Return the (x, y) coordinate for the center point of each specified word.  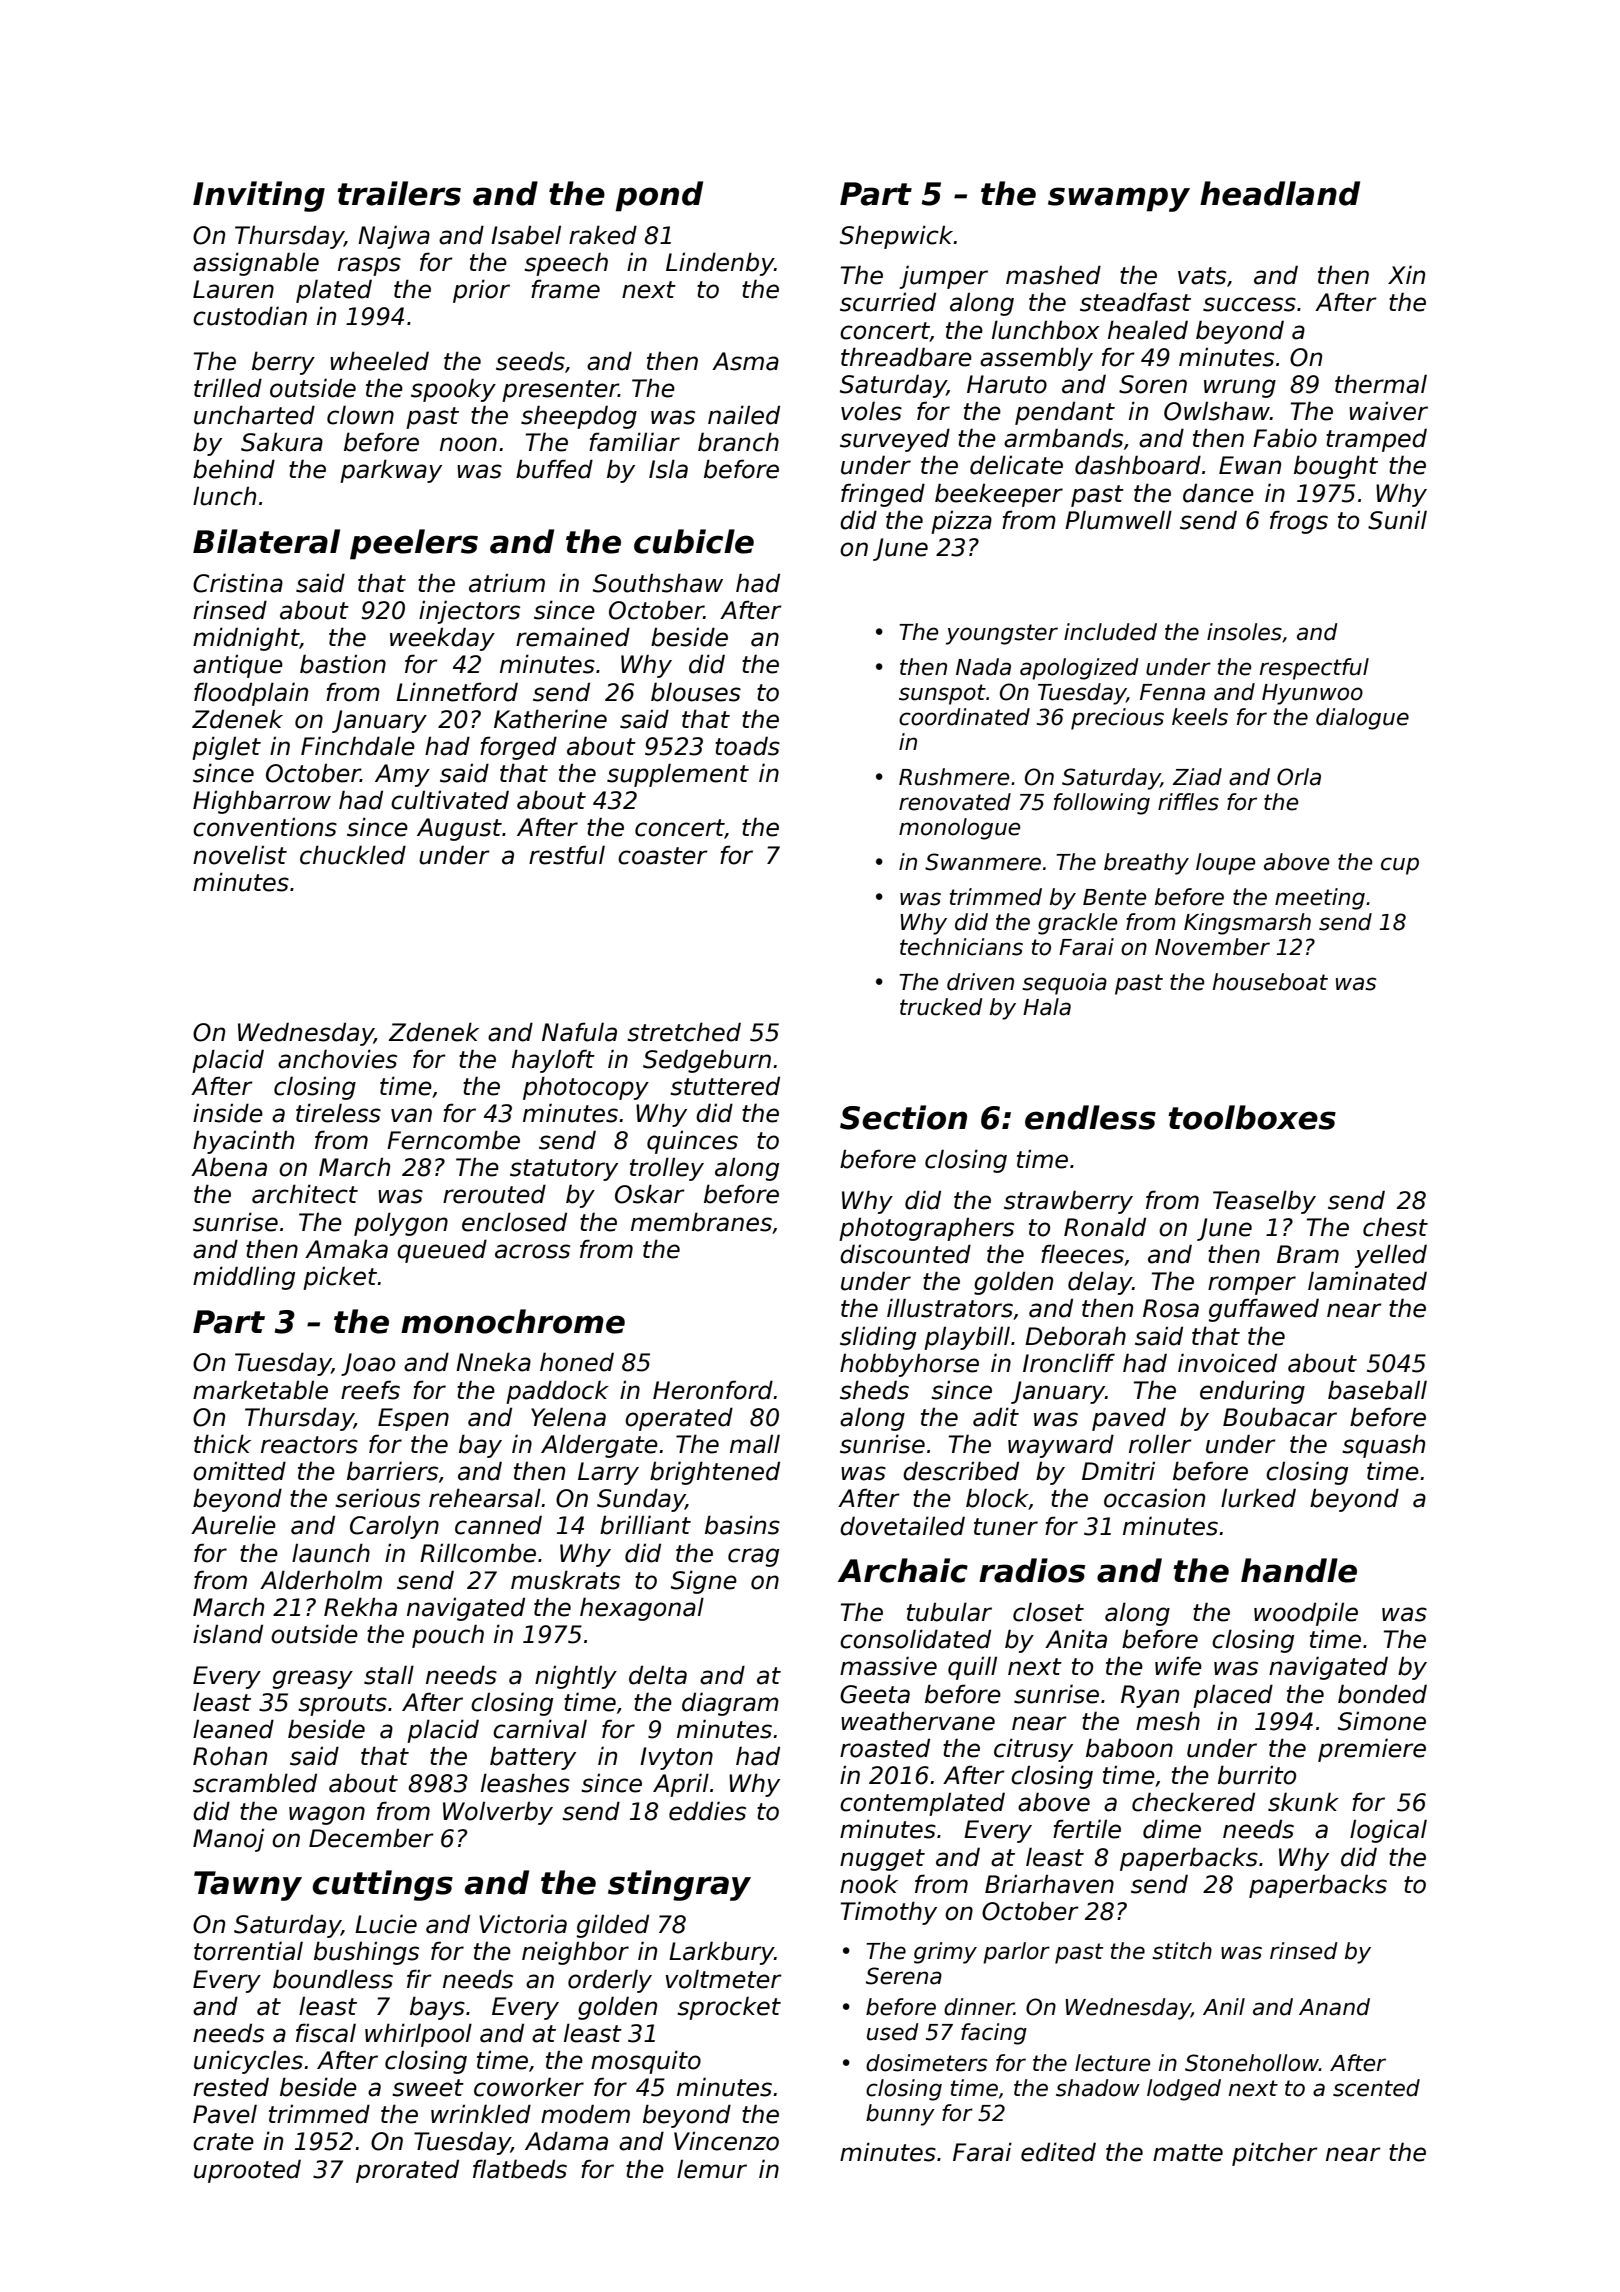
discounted (905, 1254)
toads (747, 746)
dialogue (1362, 719)
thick (222, 1444)
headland (1280, 193)
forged (518, 748)
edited (1058, 2152)
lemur (712, 2169)
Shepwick (897, 237)
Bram (1308, 1254)
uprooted (247, 2171)
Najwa (394, 237)
